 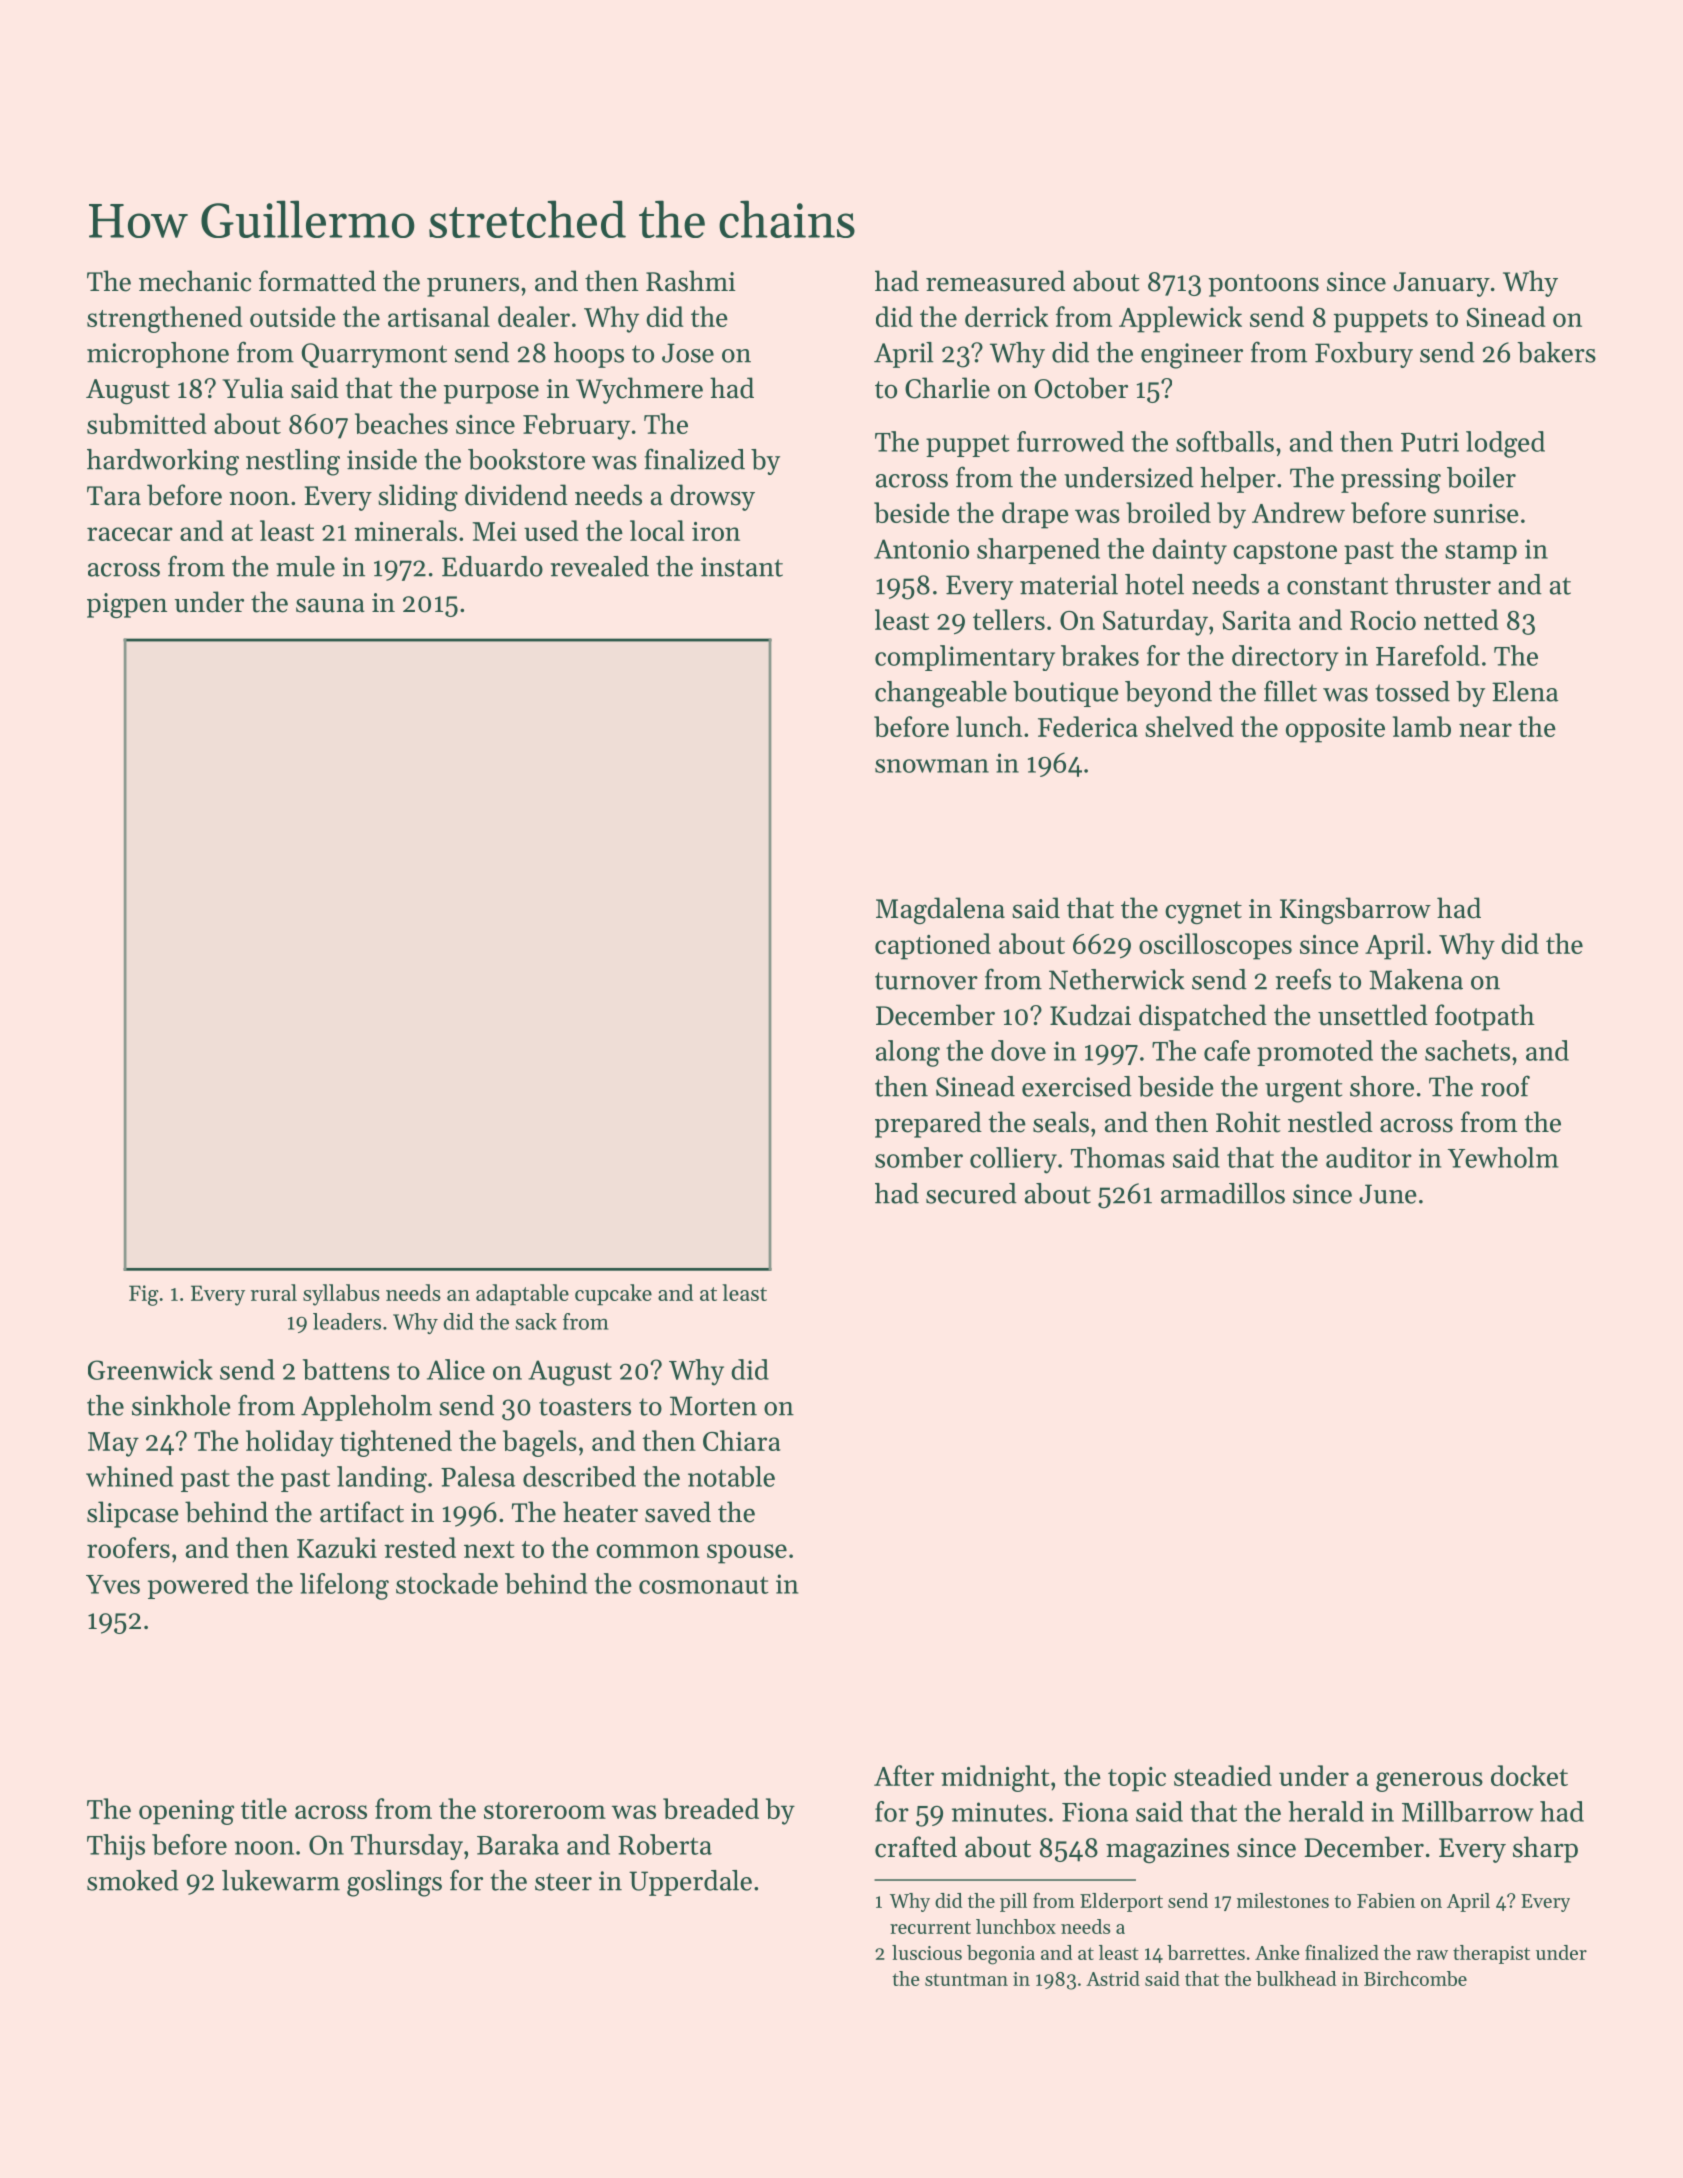 What do you see at coordinates (253, 388) in the image?
I see `Yulia` at bounding box center [253, 388].
